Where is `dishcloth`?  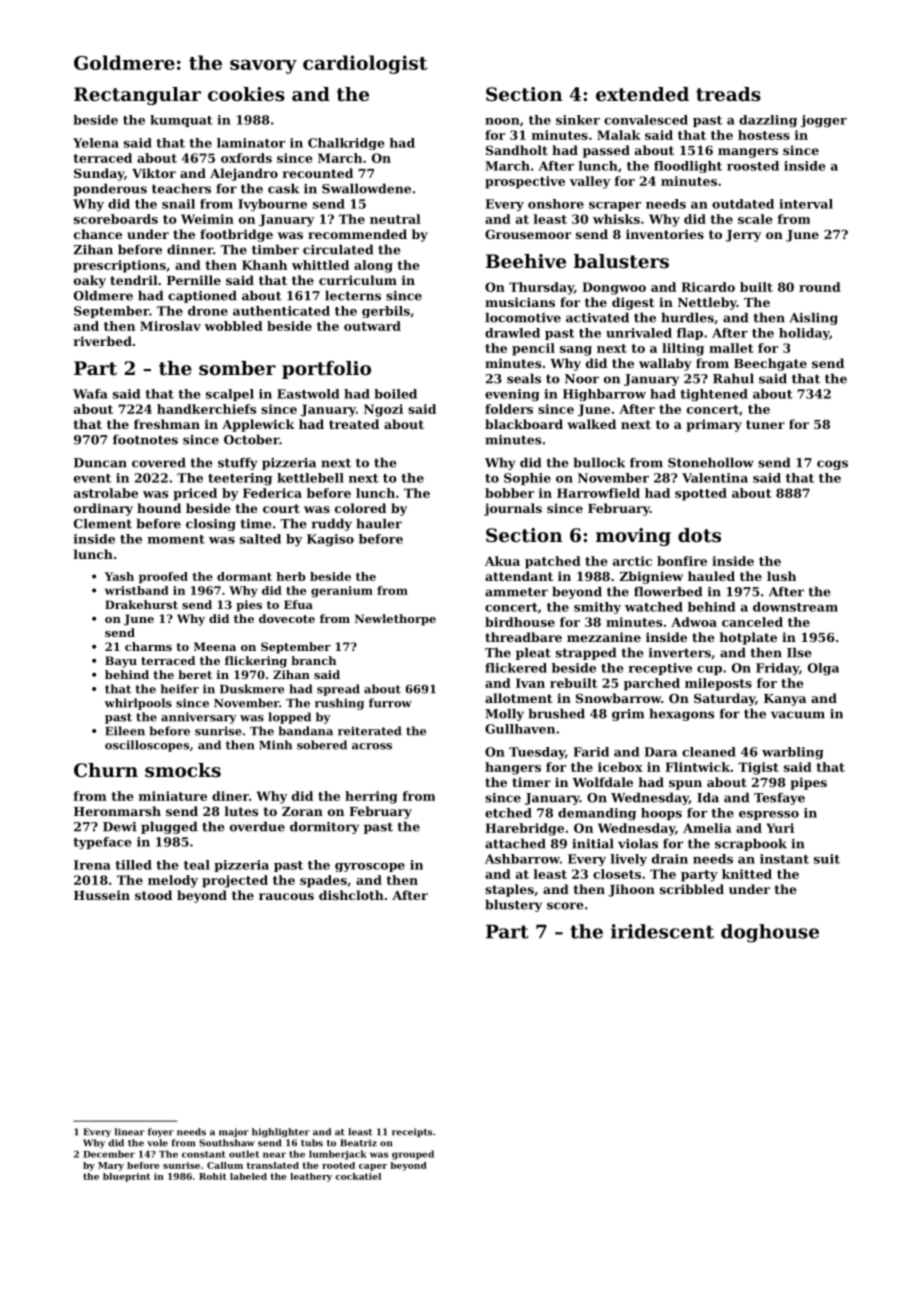
dishcloth is located at coordinates (351, 895).
